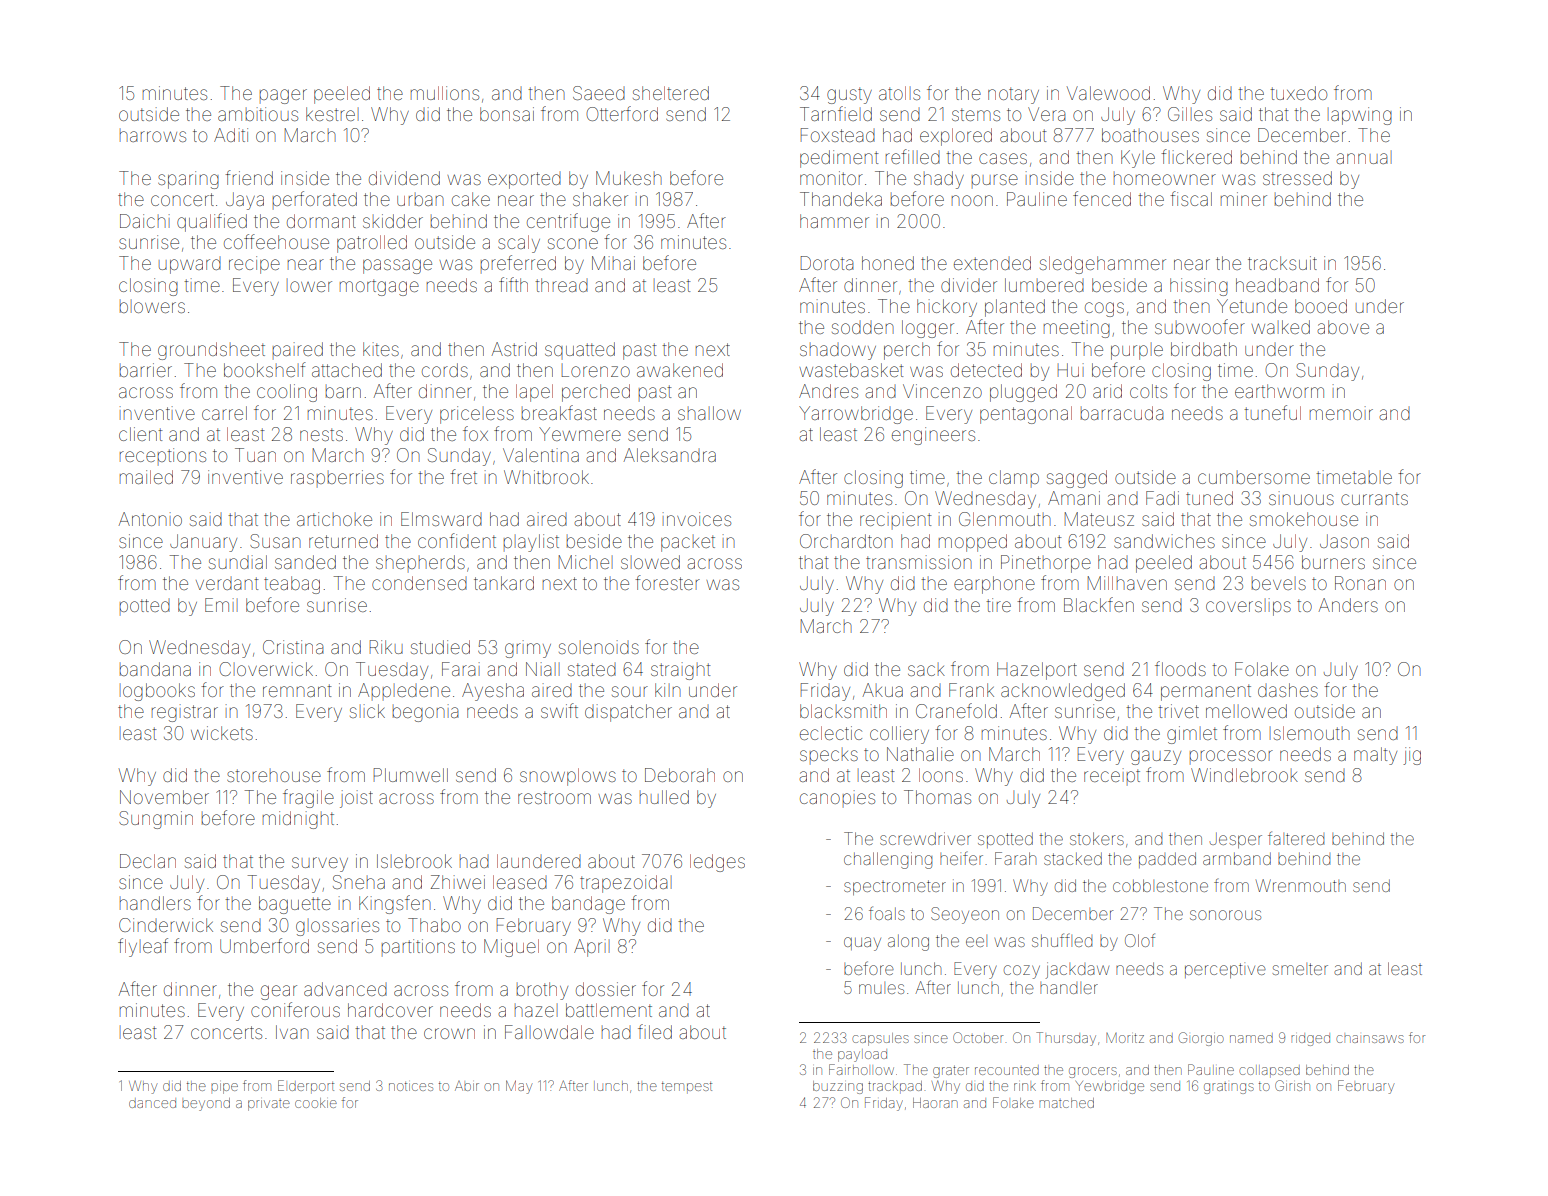 Image resolution: width=1548 pixels, height=1196 pixels. Describe the element at coordinates (316, 1103) in the screenshot. I see `cookie` at that location.
